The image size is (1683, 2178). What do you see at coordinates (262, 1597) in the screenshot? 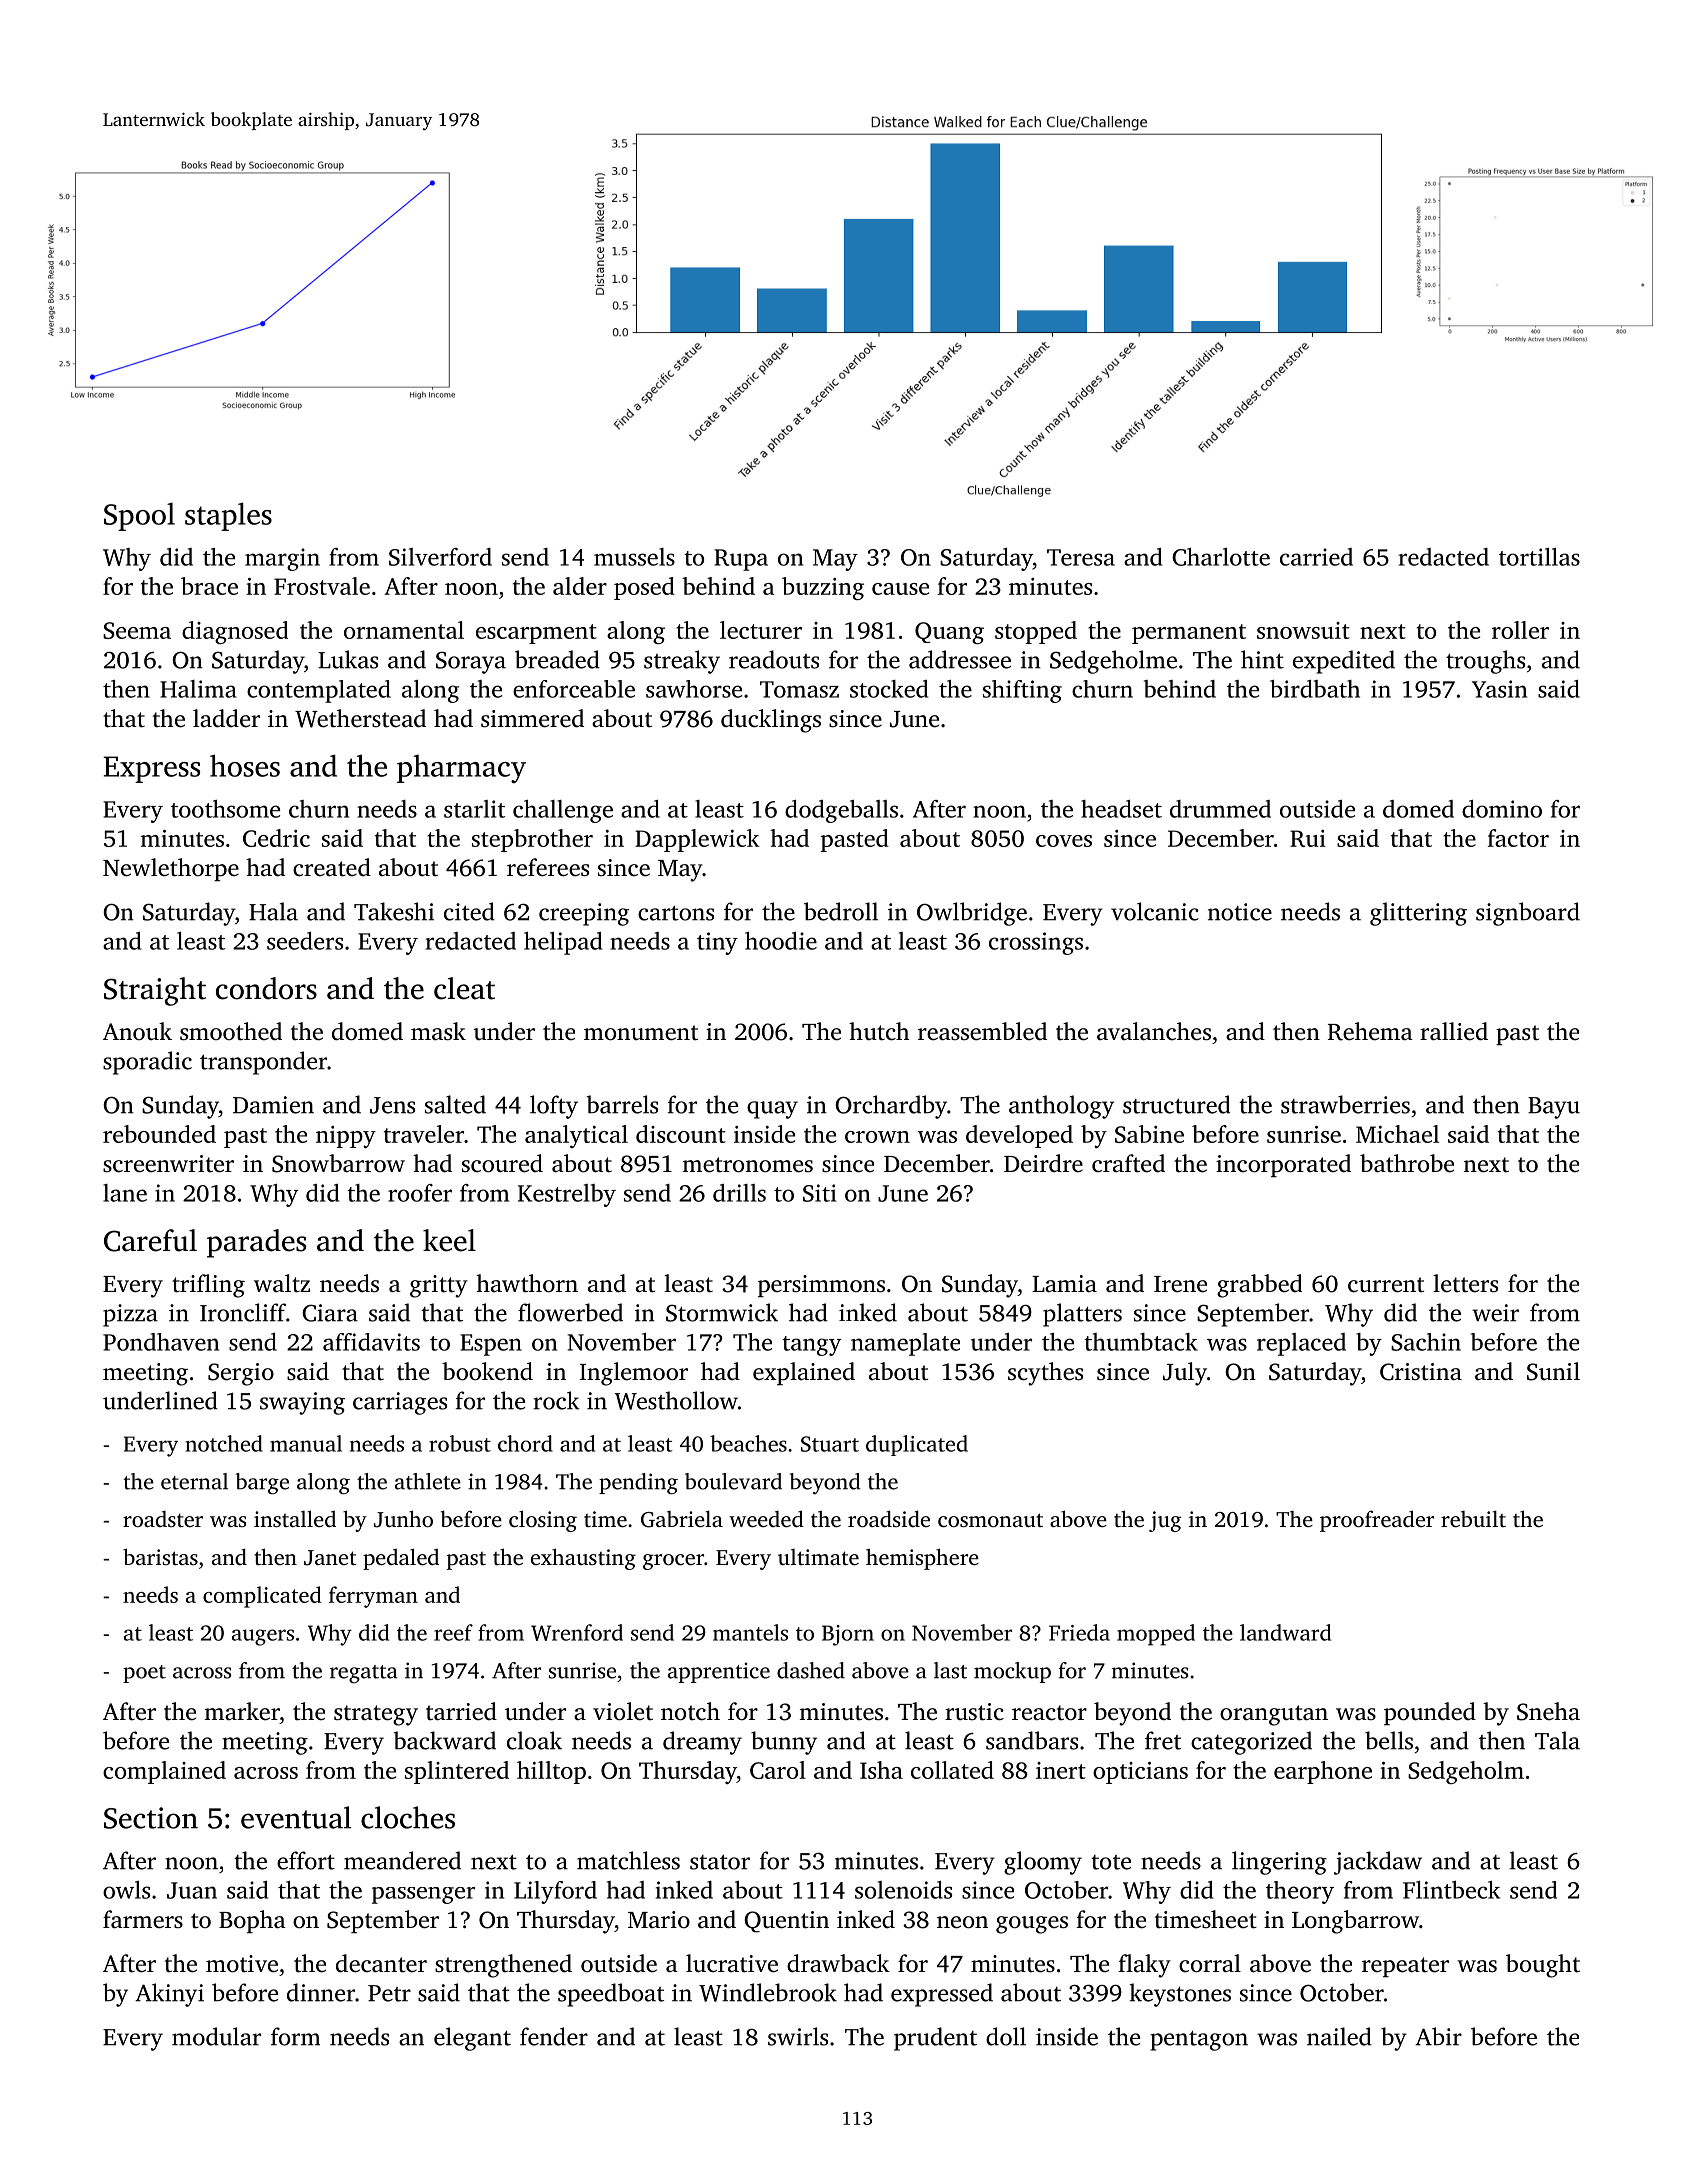
I see `complicated` at bounding box center [262, 1597].
